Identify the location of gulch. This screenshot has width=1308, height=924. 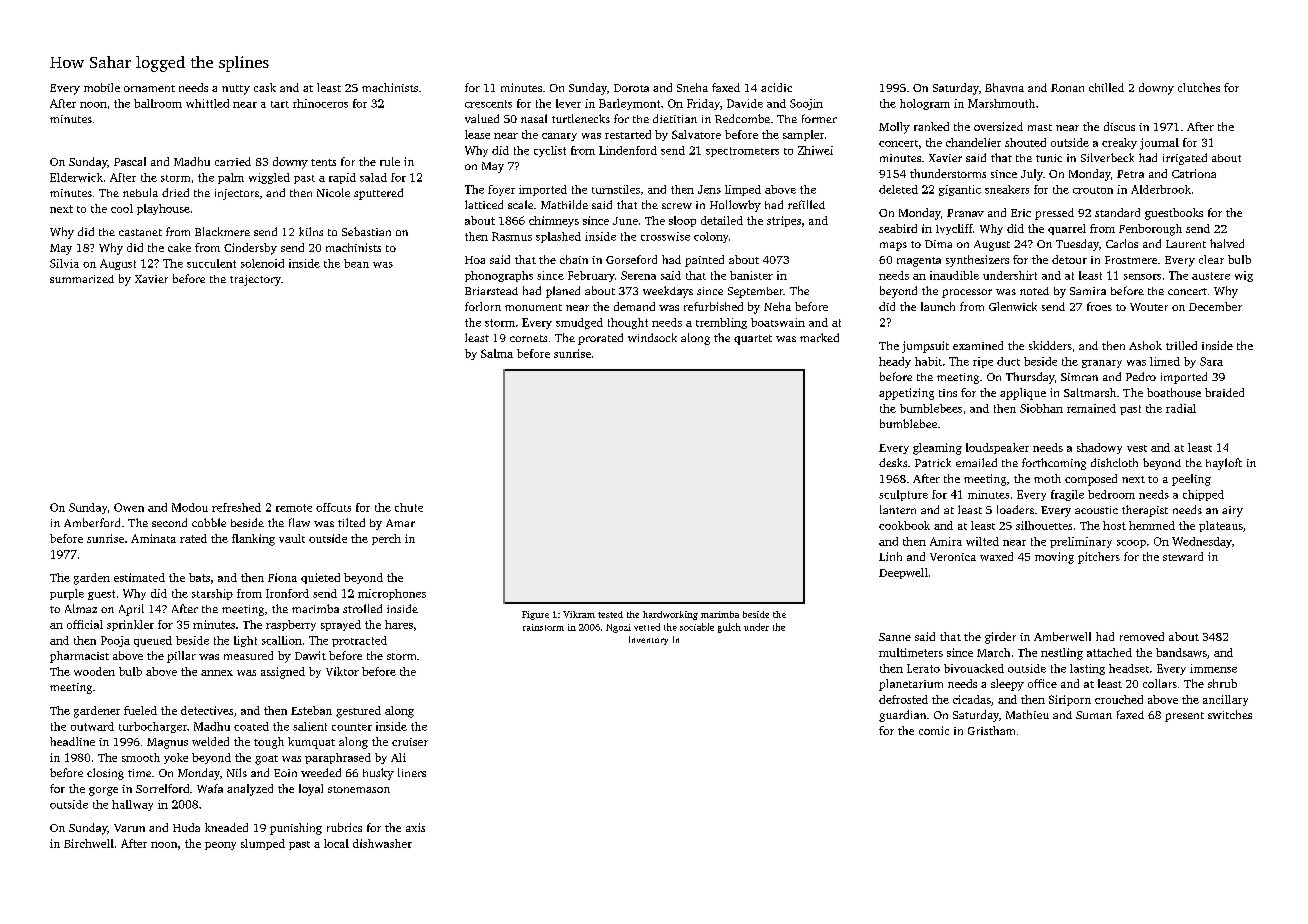
(729, 628).
